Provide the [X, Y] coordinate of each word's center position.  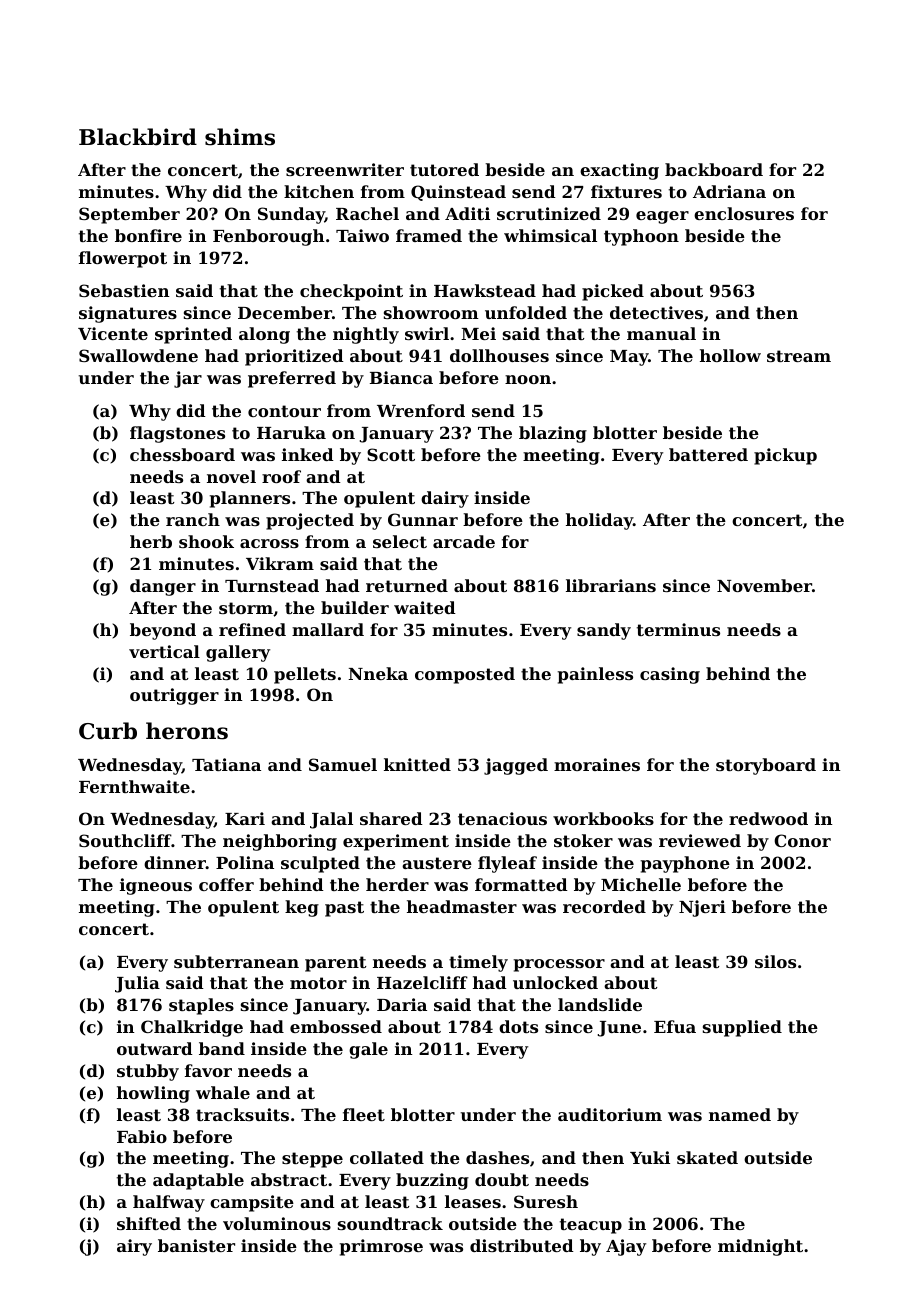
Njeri [702, 908]
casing [670, 675]
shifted [149, 1223]
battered [708, 454]
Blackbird [138, 137]
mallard [328, 629]
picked [613, 292]
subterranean [236, 961]
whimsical [550, 235]
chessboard [182, 454]
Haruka [291, 432]
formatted [521, 884]
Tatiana [226, 764]
